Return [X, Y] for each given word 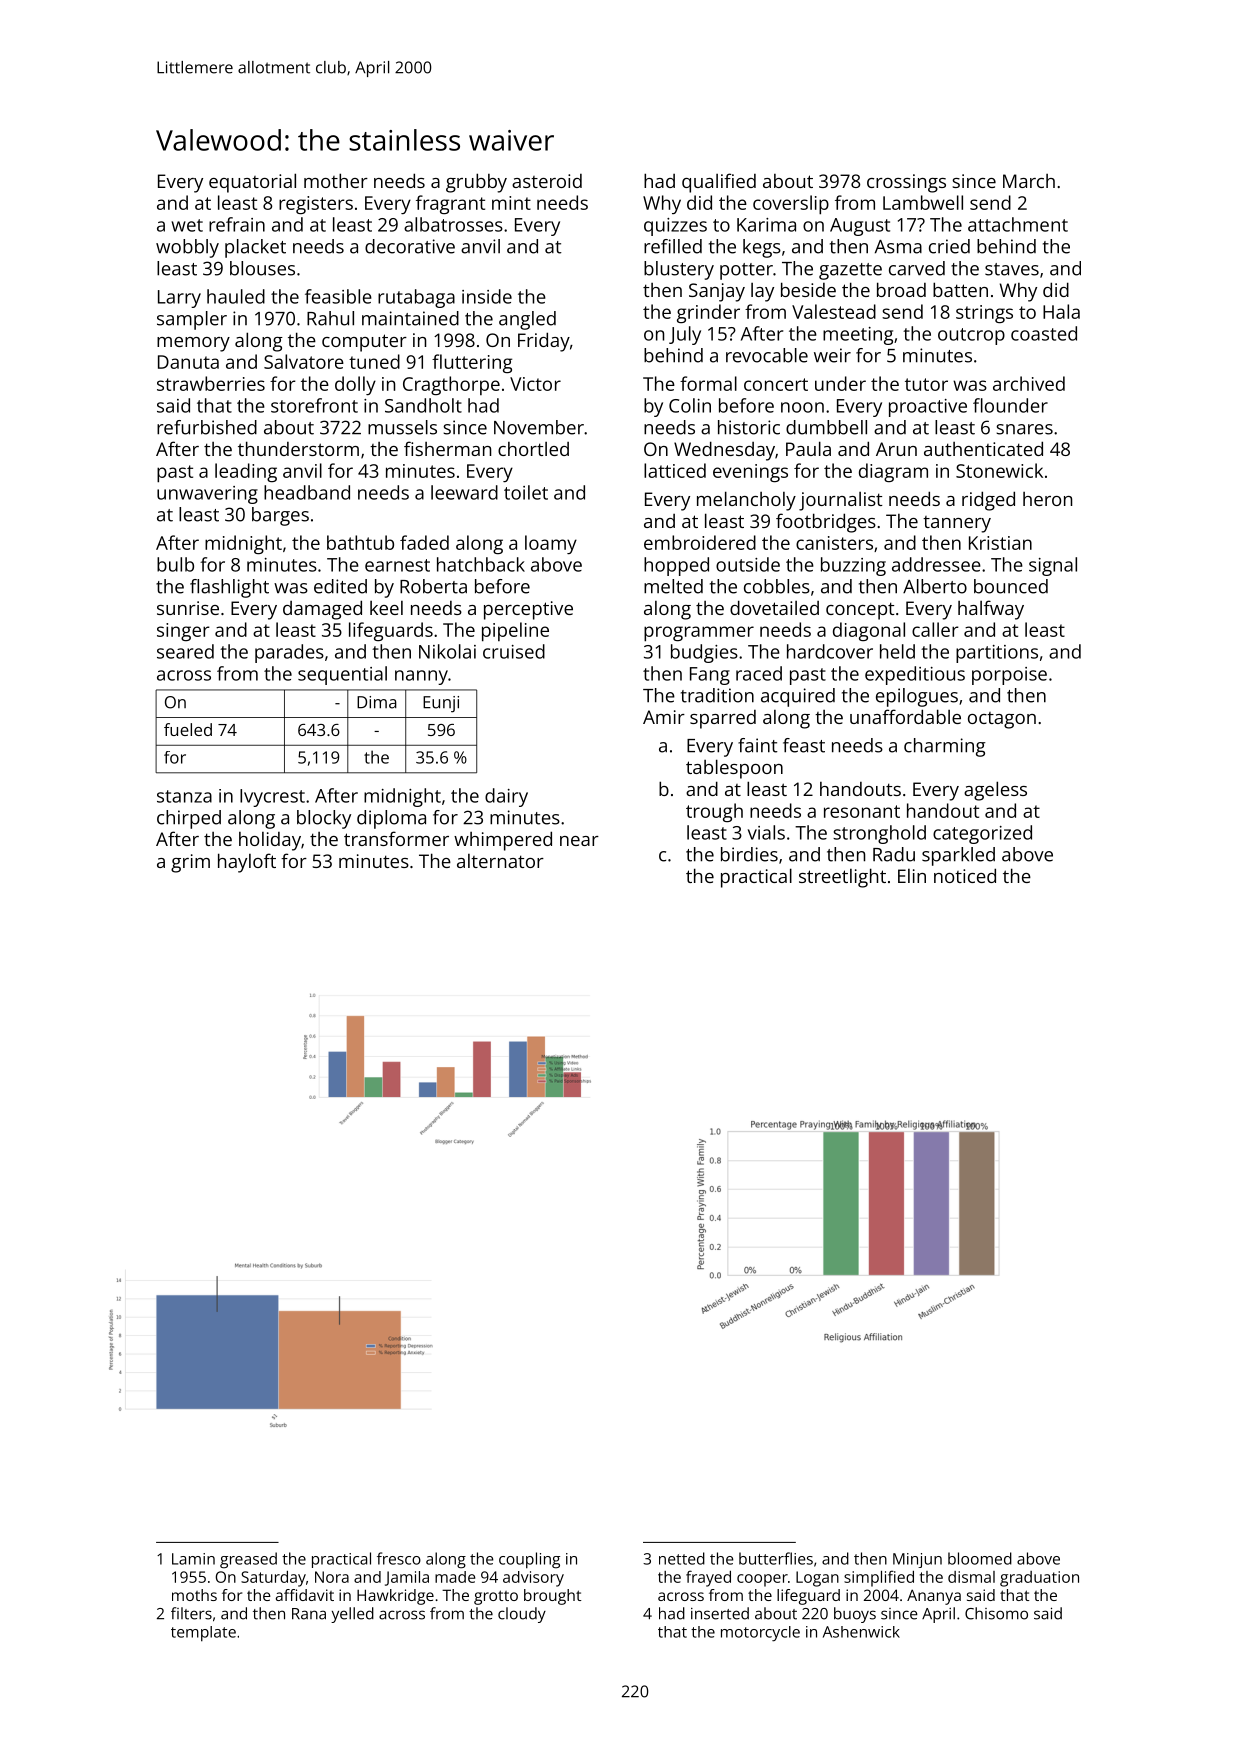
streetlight [842, 878]
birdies [749, 854]
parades [289, 653]
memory [193, 344]
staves [1012, 269]
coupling [529, 1560]
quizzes [675, 227]
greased [248, 1560]
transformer [396, 838]
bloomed [980, 1558]
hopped [676, 566]
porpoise [1009, 676]
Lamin [193, 1559]
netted [682, 1558]
